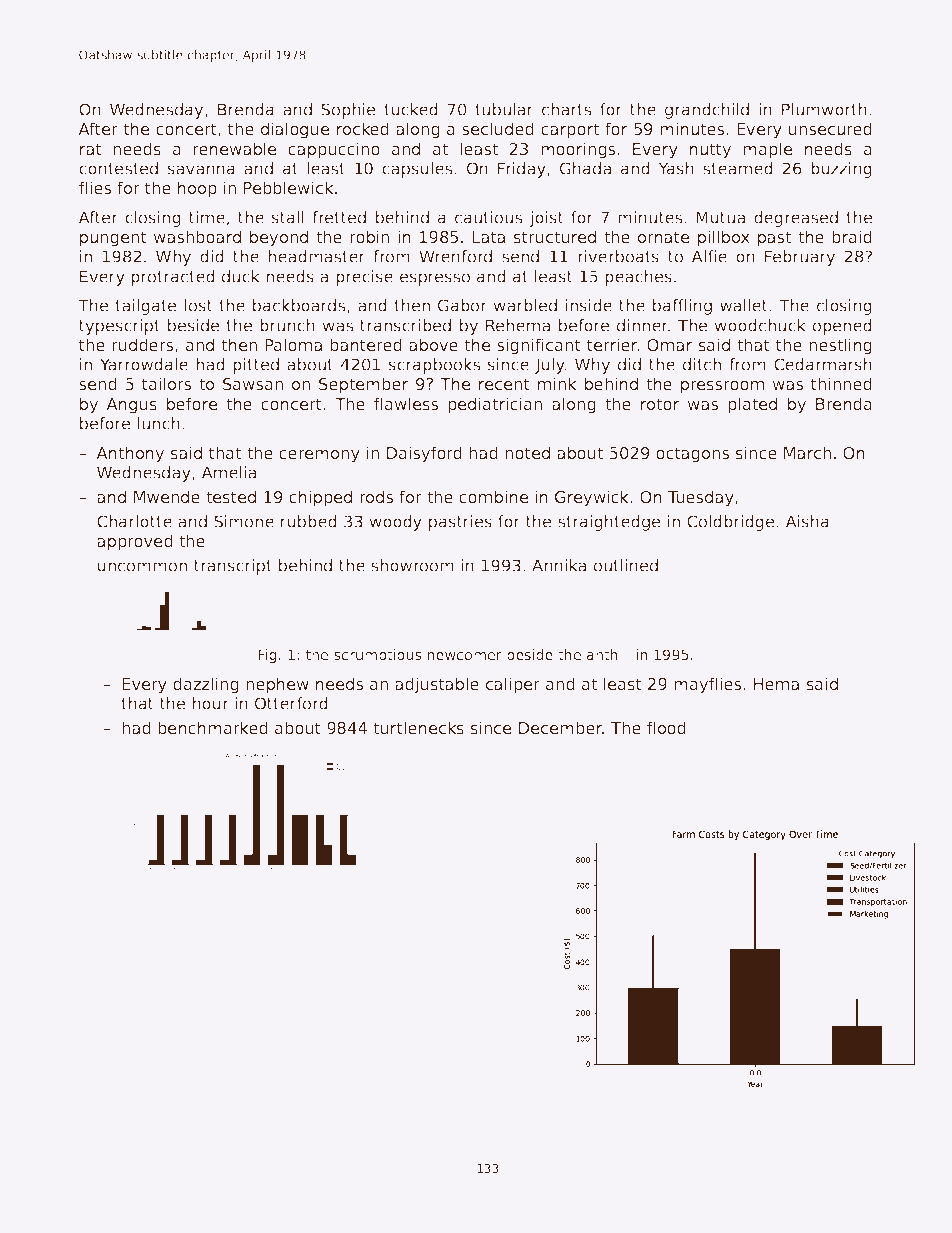 The width and height of the document is (952, 1233). I want to click on Plumworth, so click(824, 109).
